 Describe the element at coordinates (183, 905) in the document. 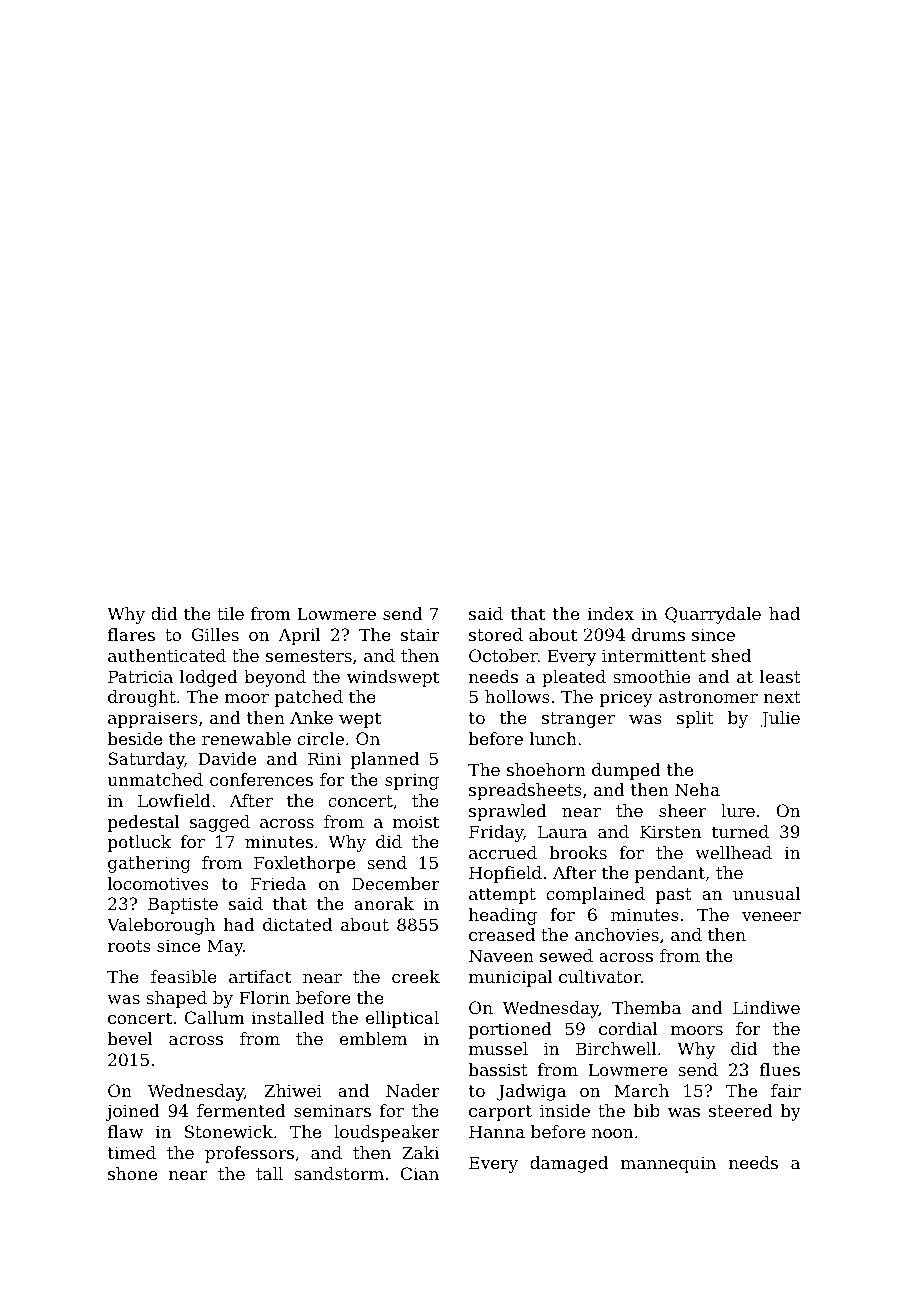

I see `Baptiste` at that location.
